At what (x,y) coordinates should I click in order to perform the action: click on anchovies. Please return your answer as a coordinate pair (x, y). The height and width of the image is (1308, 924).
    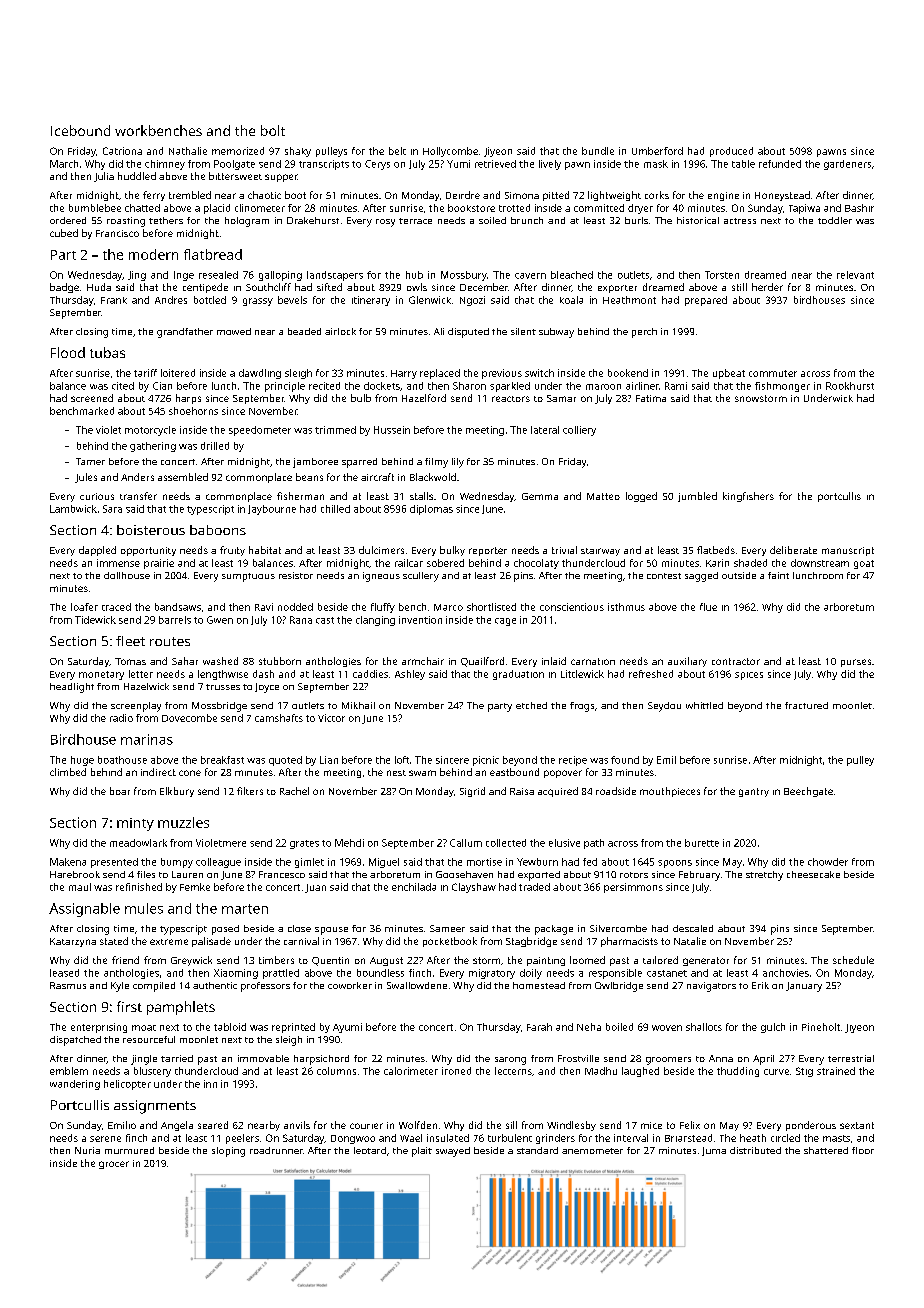
    Looking at the image, I should click on (786, 973).
